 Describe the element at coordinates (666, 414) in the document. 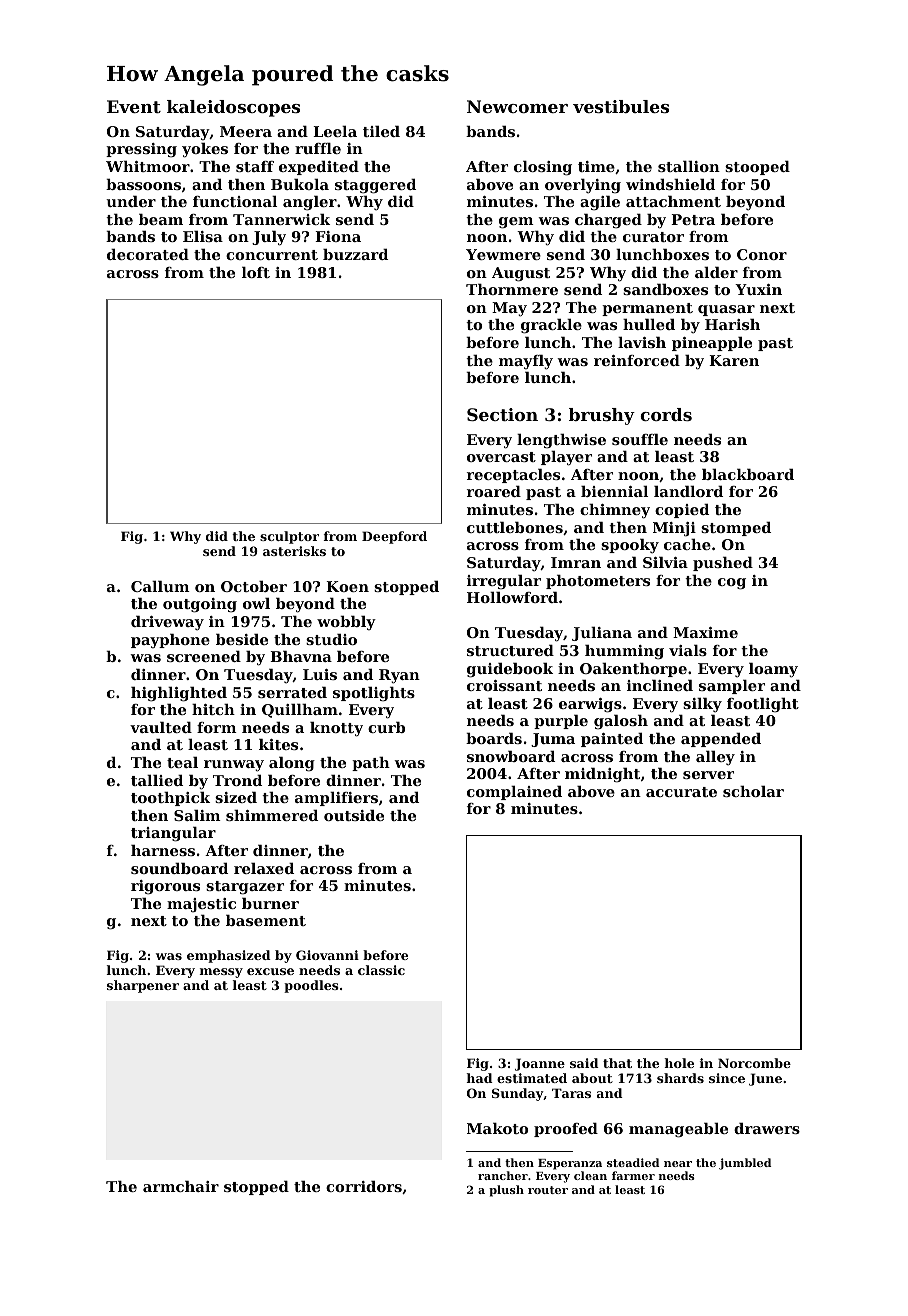

I see `cords` at that location.
